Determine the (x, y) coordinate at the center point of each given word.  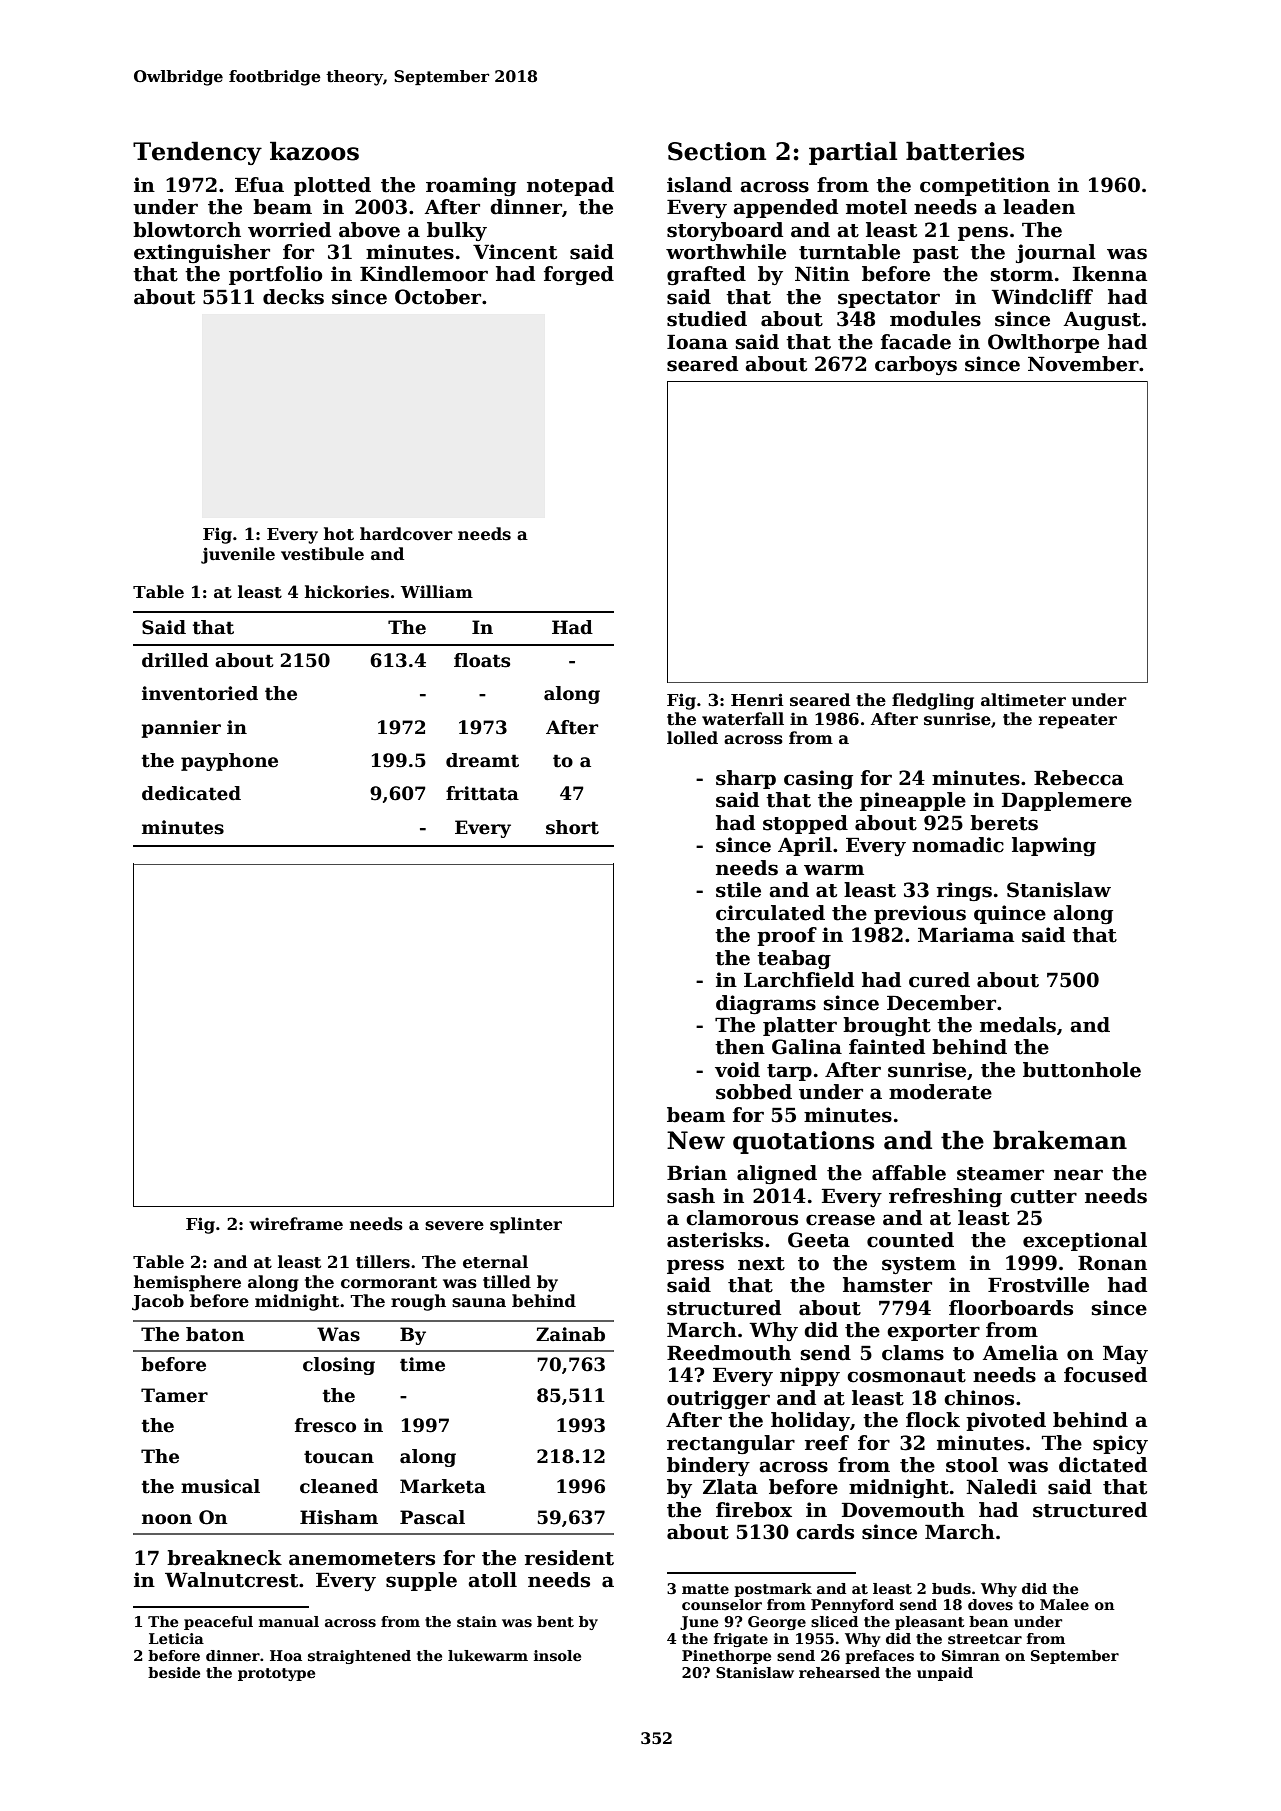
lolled (692, 738)
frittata (482, 793)
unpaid (945, 1674)
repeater (1078, 721)
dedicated (191, 793)
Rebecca (1079, 778)
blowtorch (187, 230)
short (572, 827)
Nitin (822, 274)
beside (174, 1672)
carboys (916, 365)
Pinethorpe (726, 1657)
